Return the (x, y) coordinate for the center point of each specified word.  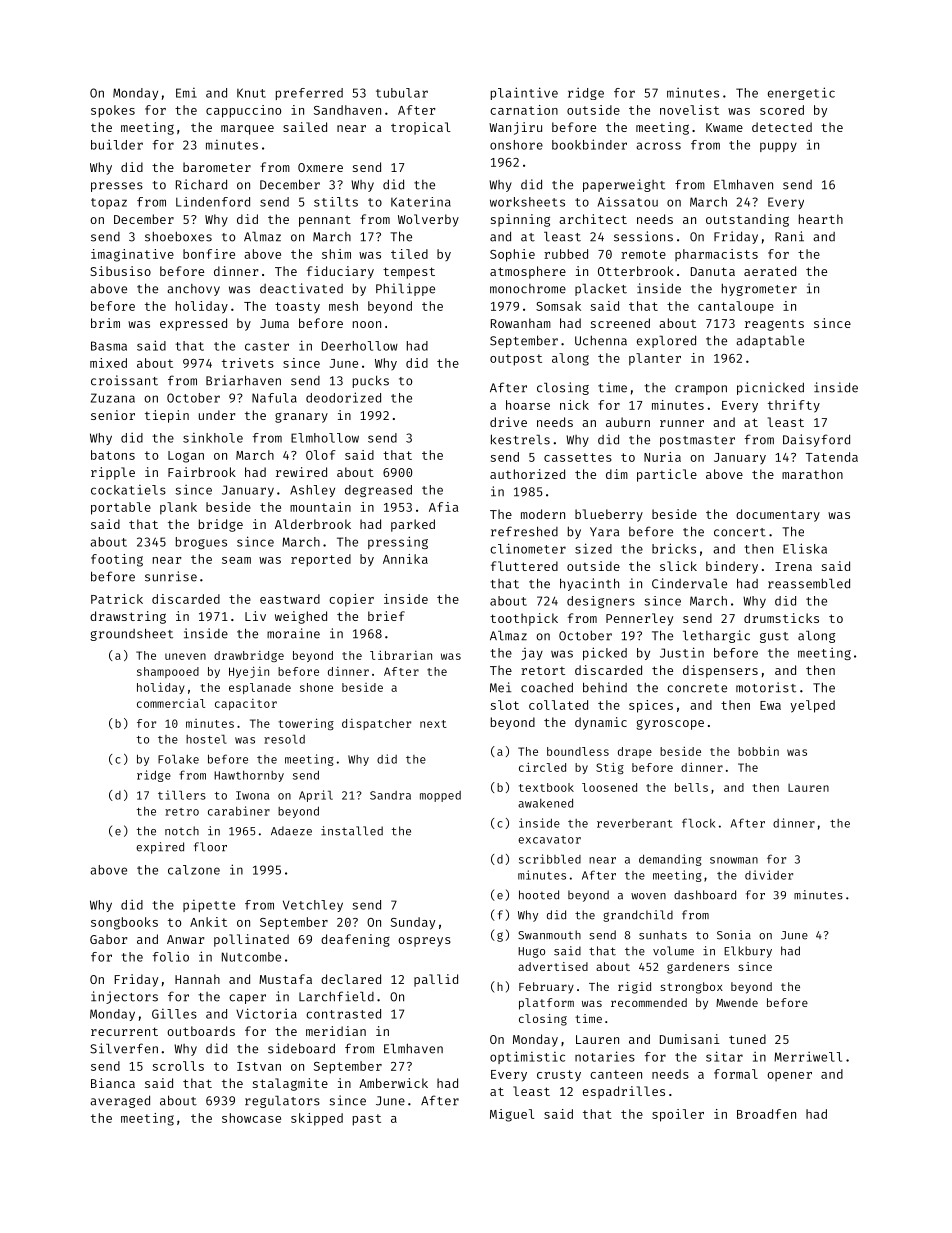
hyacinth (589, 584)
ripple (113, 473)
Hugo (531, 952)
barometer (217, 167)
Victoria (266, 1013)
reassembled (809, 583)
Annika (405, 559)
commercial (171, 703)
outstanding (747, 220)
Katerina (421, 202)
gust (774, 637)
